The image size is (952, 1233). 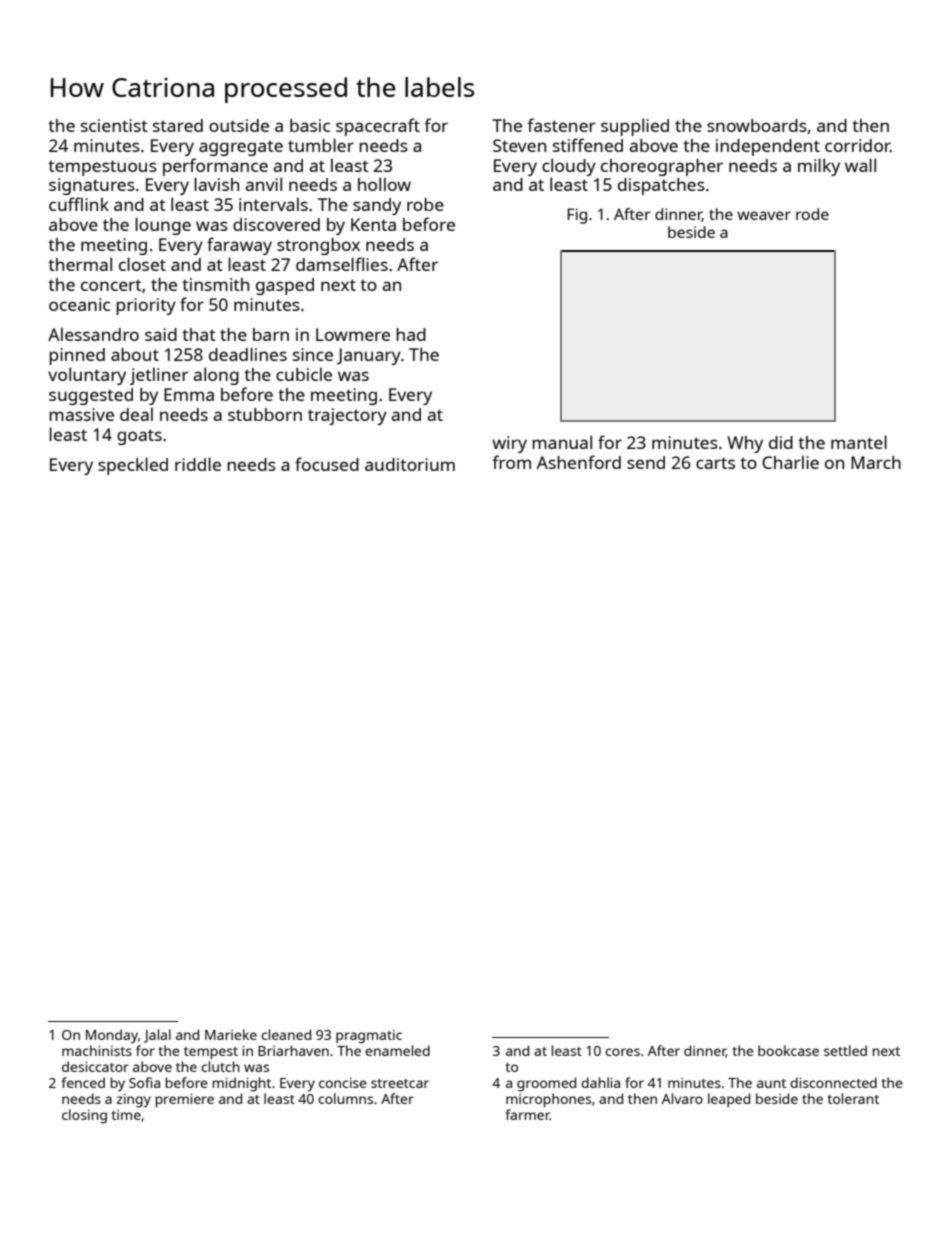 I want to click on rode, so click(x=812, y=214).
